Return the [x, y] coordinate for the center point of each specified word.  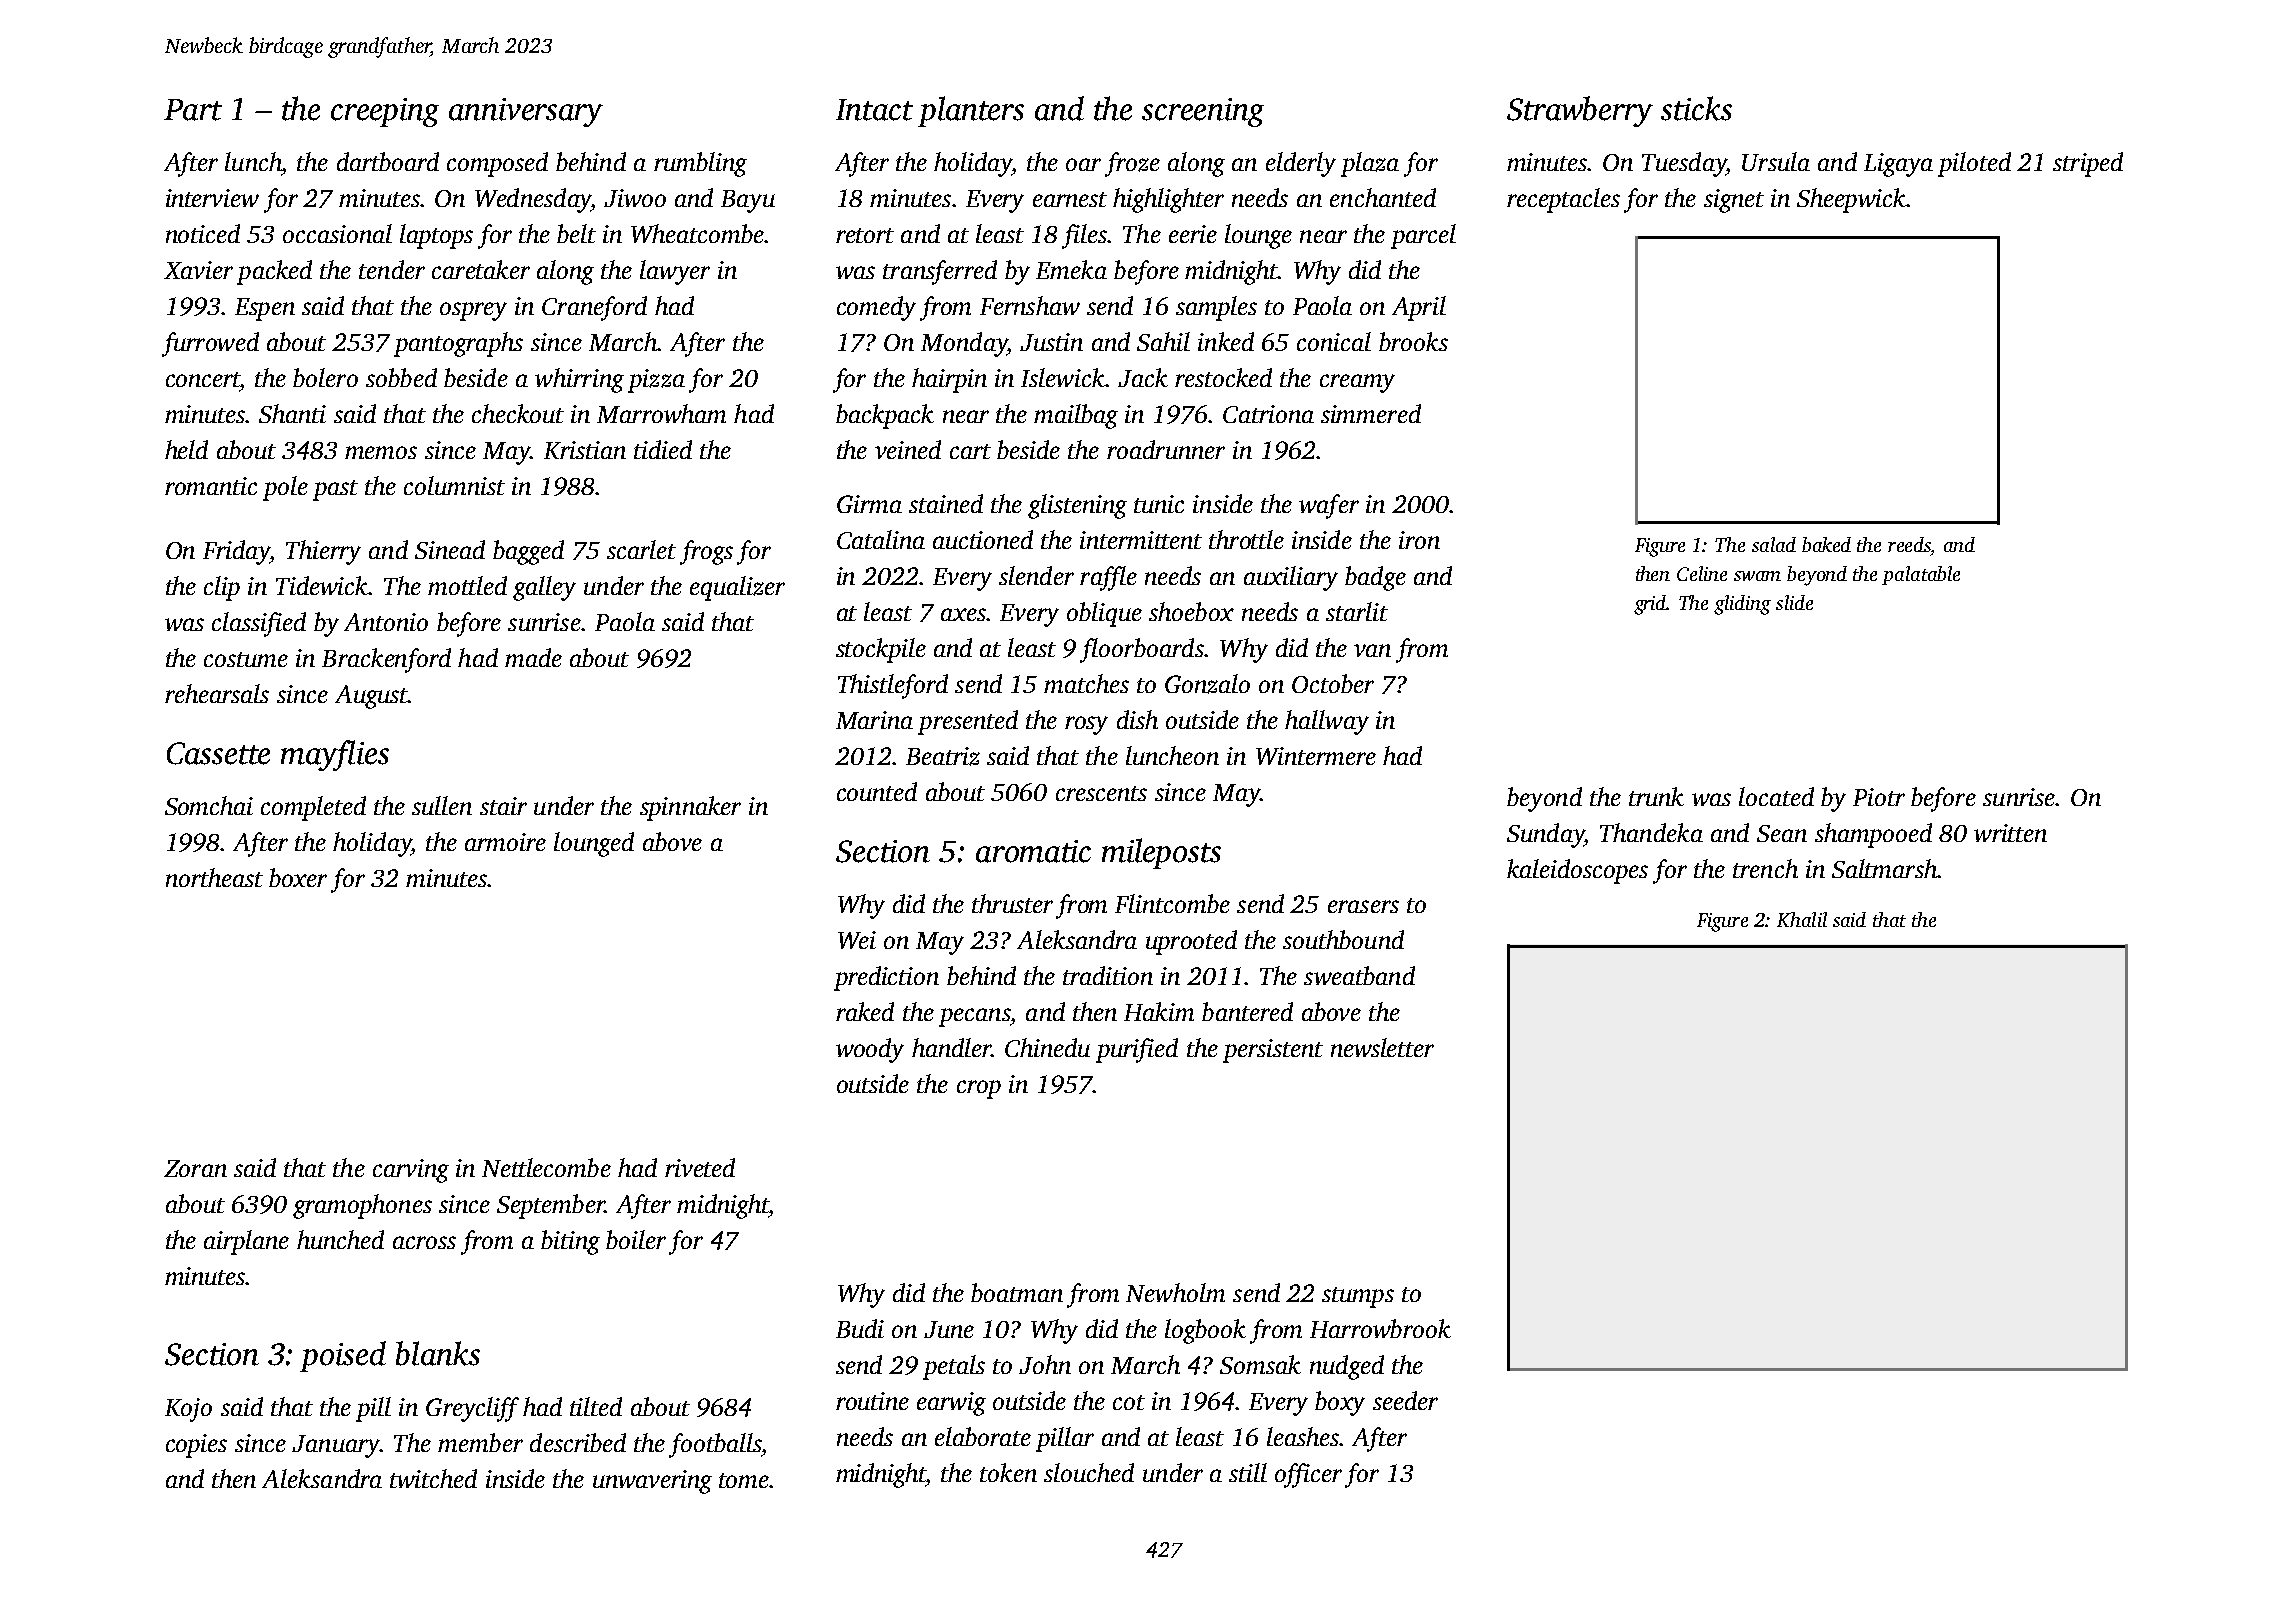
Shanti [292, 413]
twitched [433, 1478]
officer [1308, 1475]
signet [1734, 201]
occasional [337, 233]
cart [970, 451]
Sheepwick [1851, 200]
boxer [298, 877]
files [1084, 236]
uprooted [1191, 942]
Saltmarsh [1885, 868]
